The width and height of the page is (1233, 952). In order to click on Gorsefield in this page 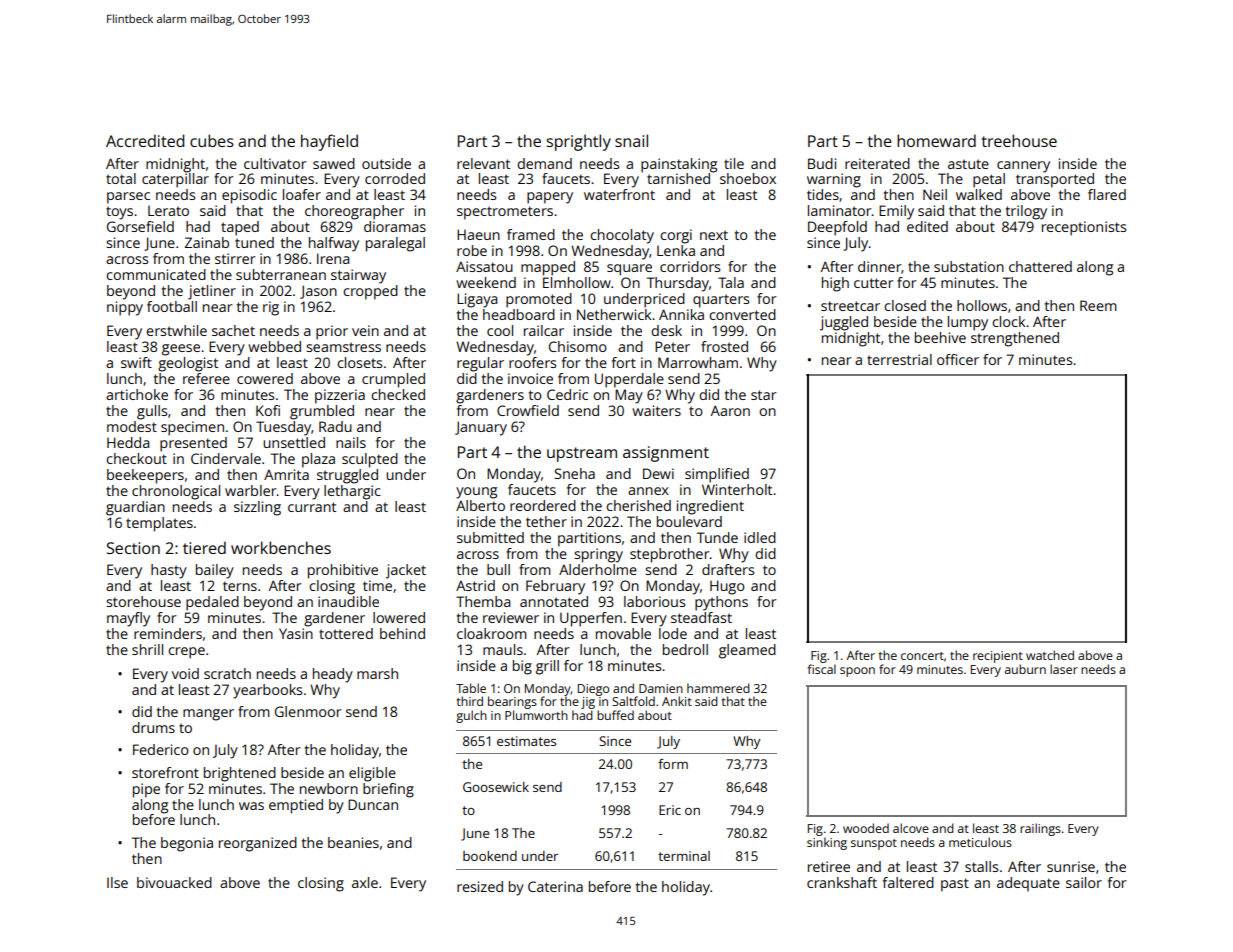, I will do `click(140, 226)`.
